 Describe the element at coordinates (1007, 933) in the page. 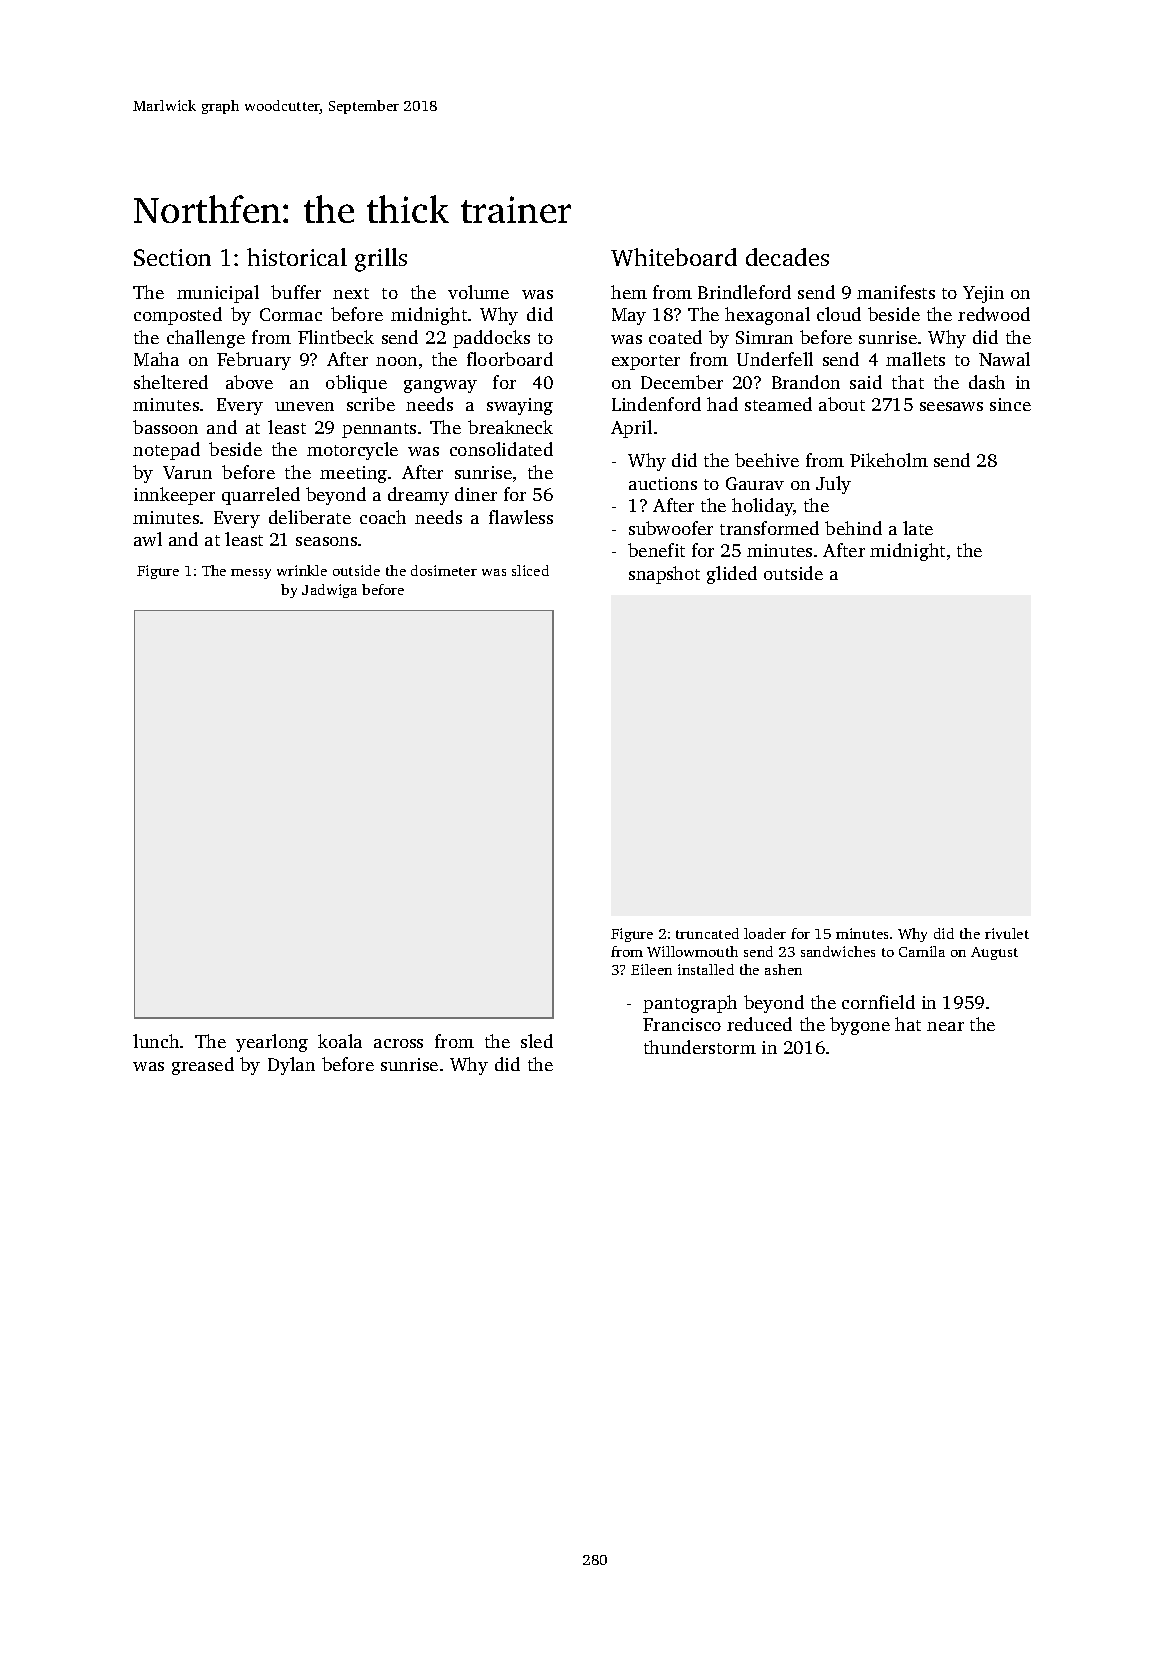

I see `rivulet` at that location.
